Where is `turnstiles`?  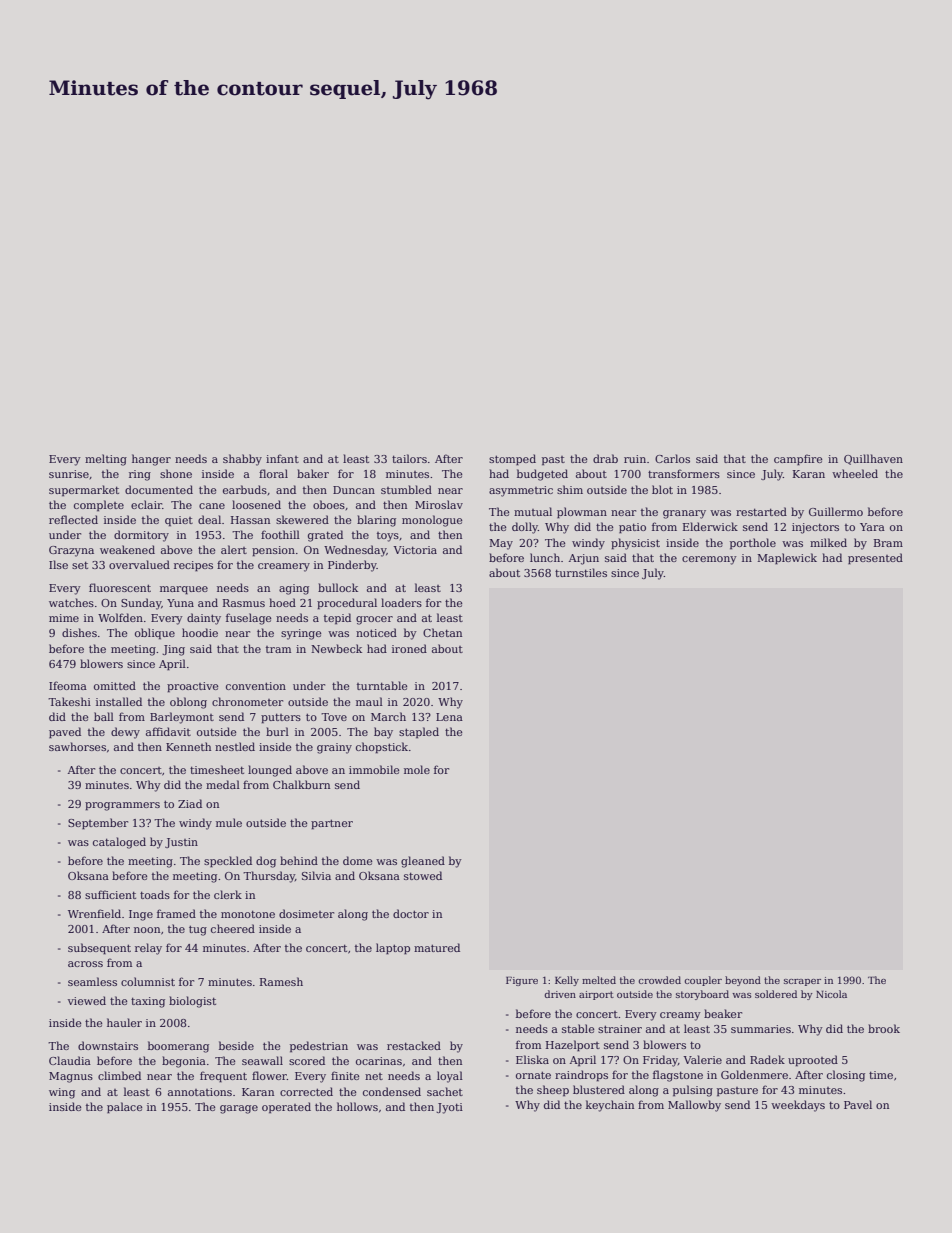 turnstiles is located at coordinates (581, 572).
